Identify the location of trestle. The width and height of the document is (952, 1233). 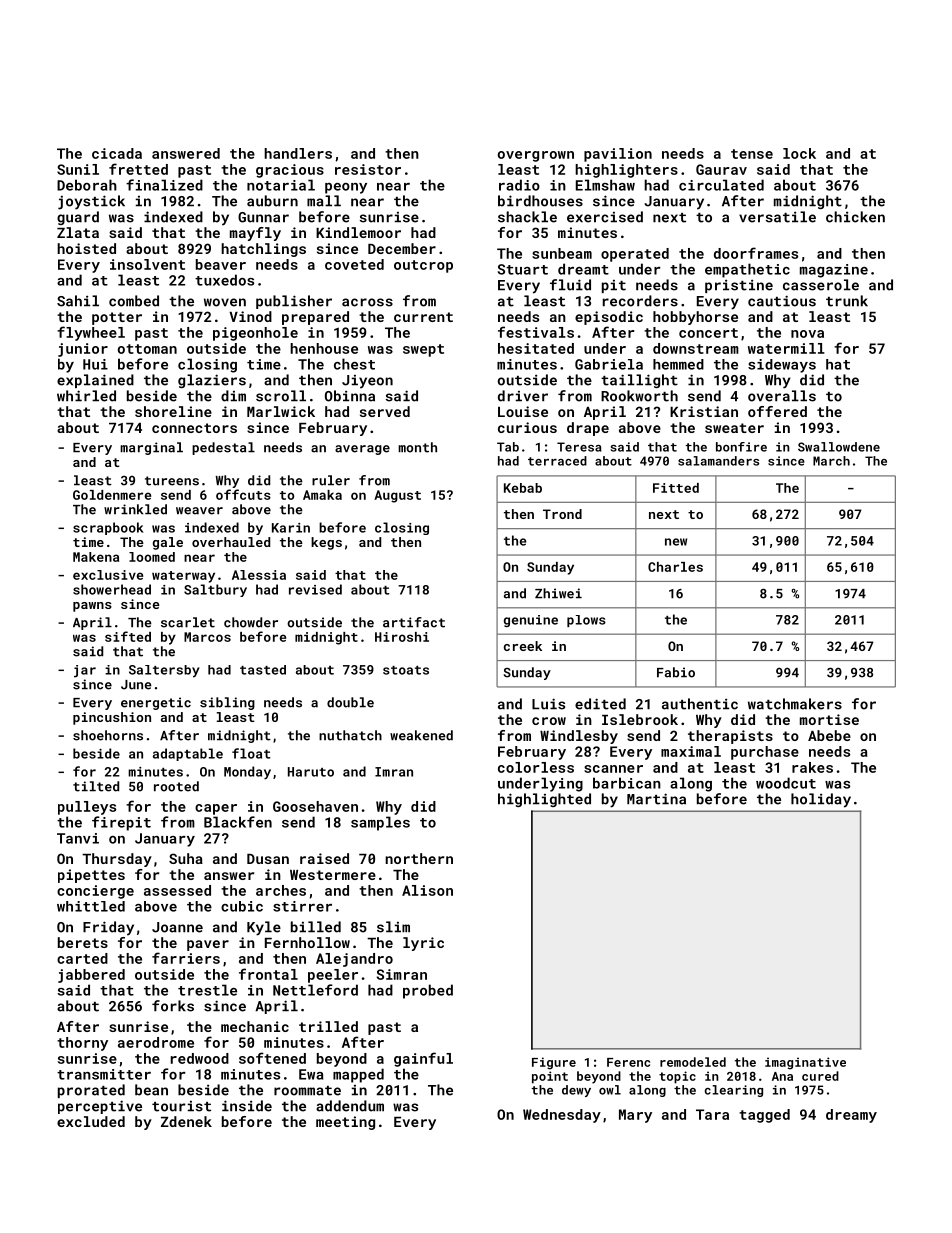
(207, 990).
